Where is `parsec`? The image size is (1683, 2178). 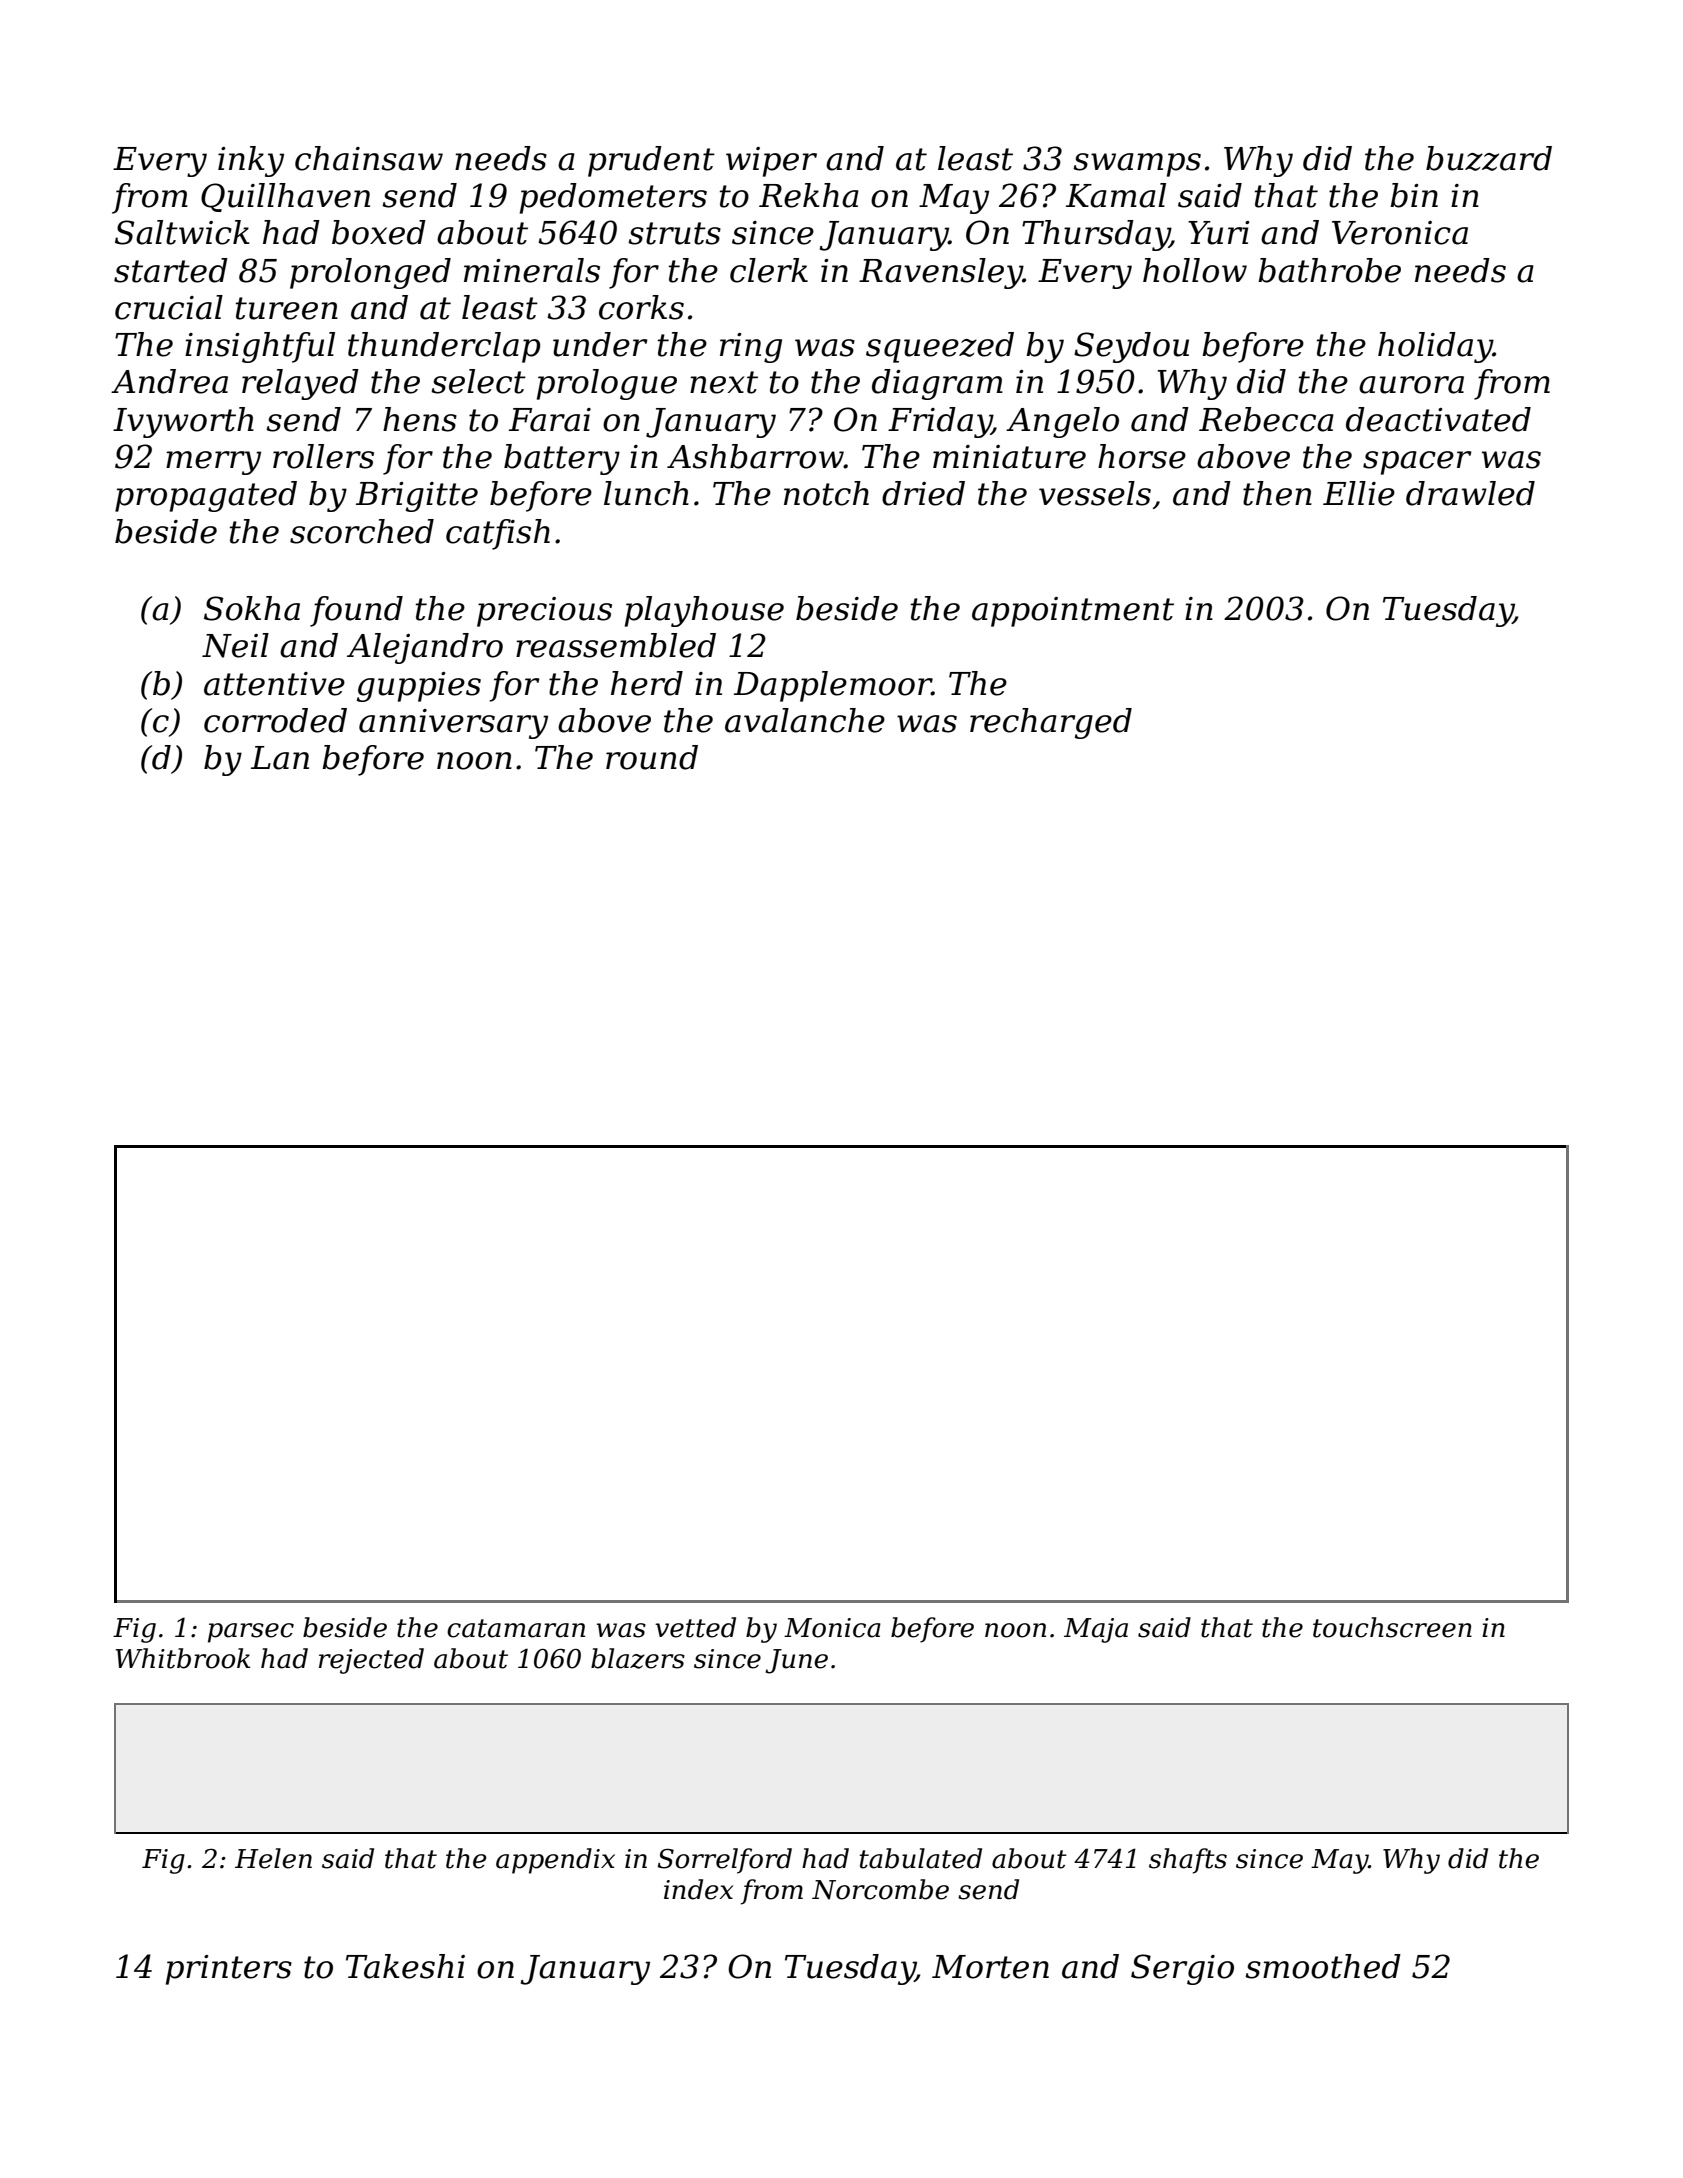 parsec is located at coordinates (251, 1633).
